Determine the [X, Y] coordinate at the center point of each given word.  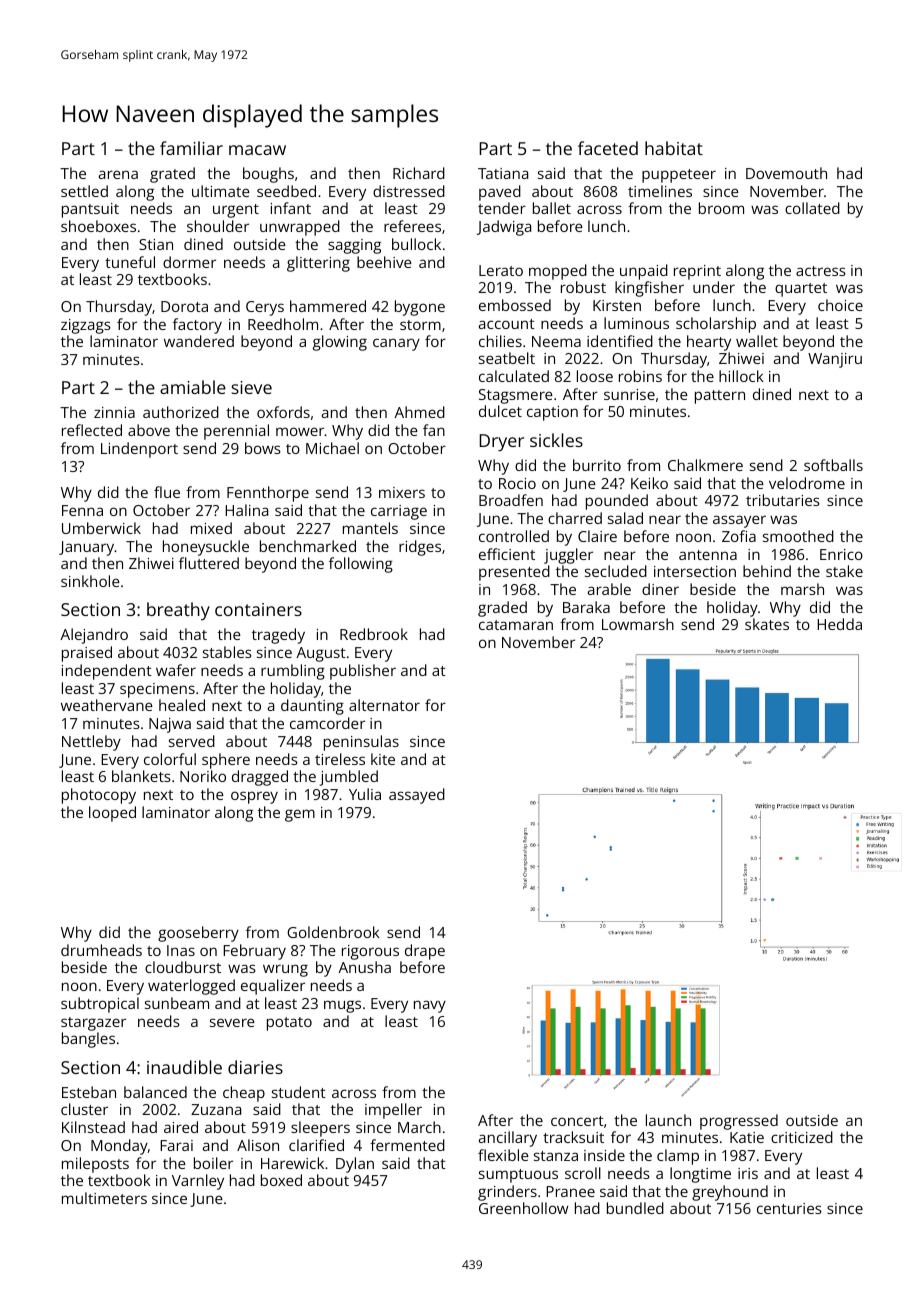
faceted [608, 148]
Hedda [839, 624]
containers [258, 609]
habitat [674, 148]
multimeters [104, 1198]
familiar [191, 148]
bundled [635, 1208]
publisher [363, 672]
